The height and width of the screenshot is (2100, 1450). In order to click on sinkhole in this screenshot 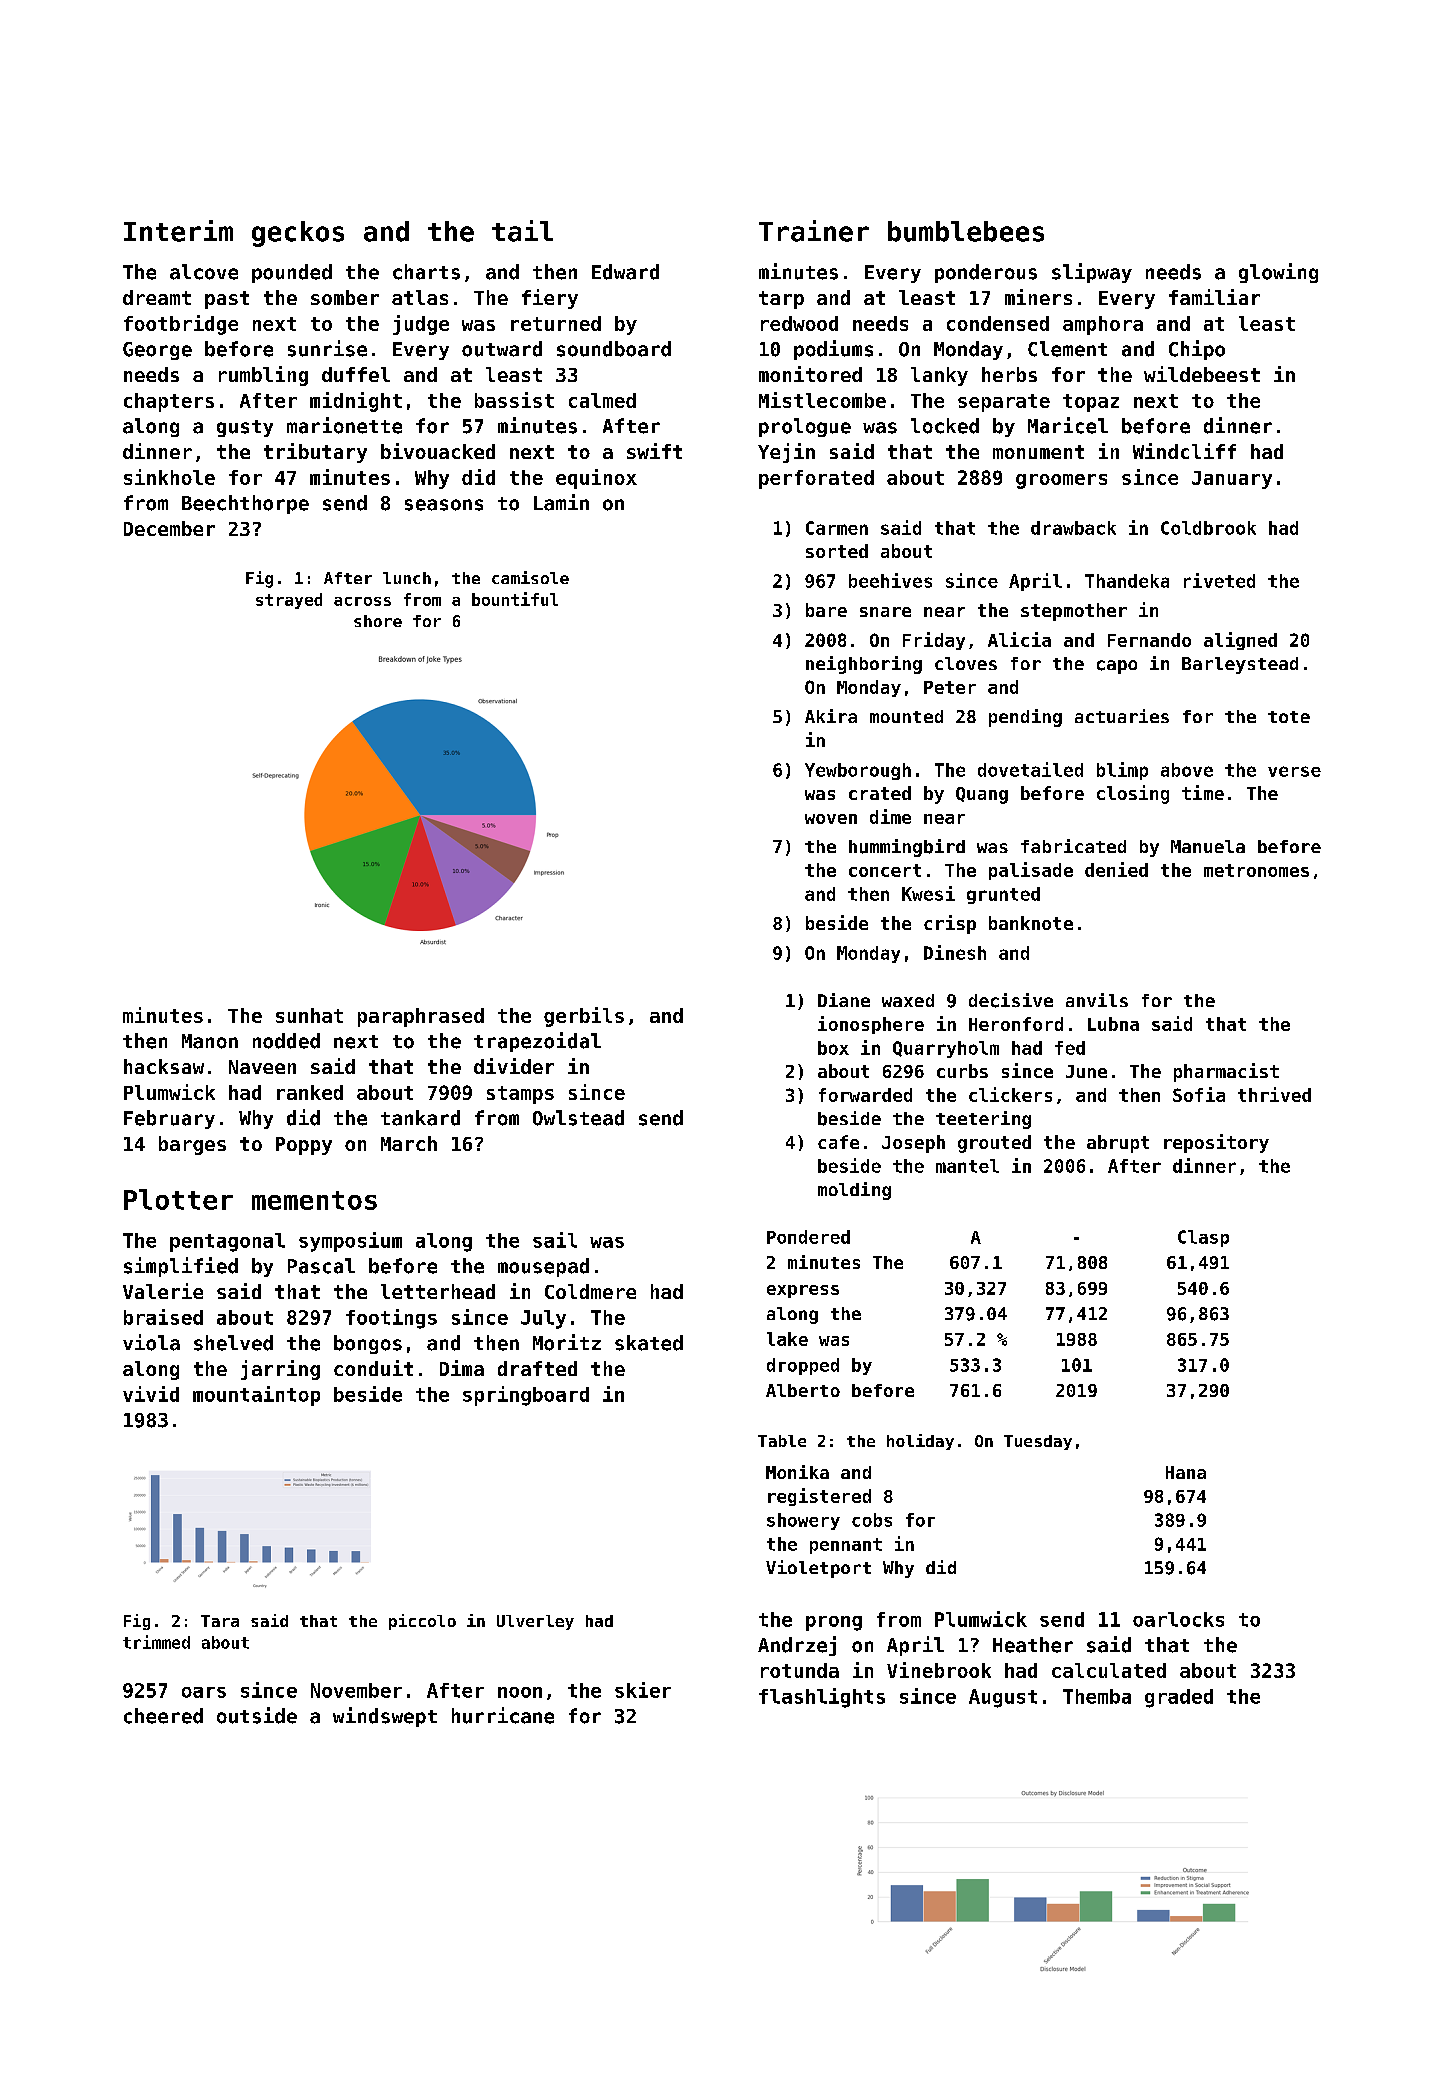, I will do `click(169, 477)`.
